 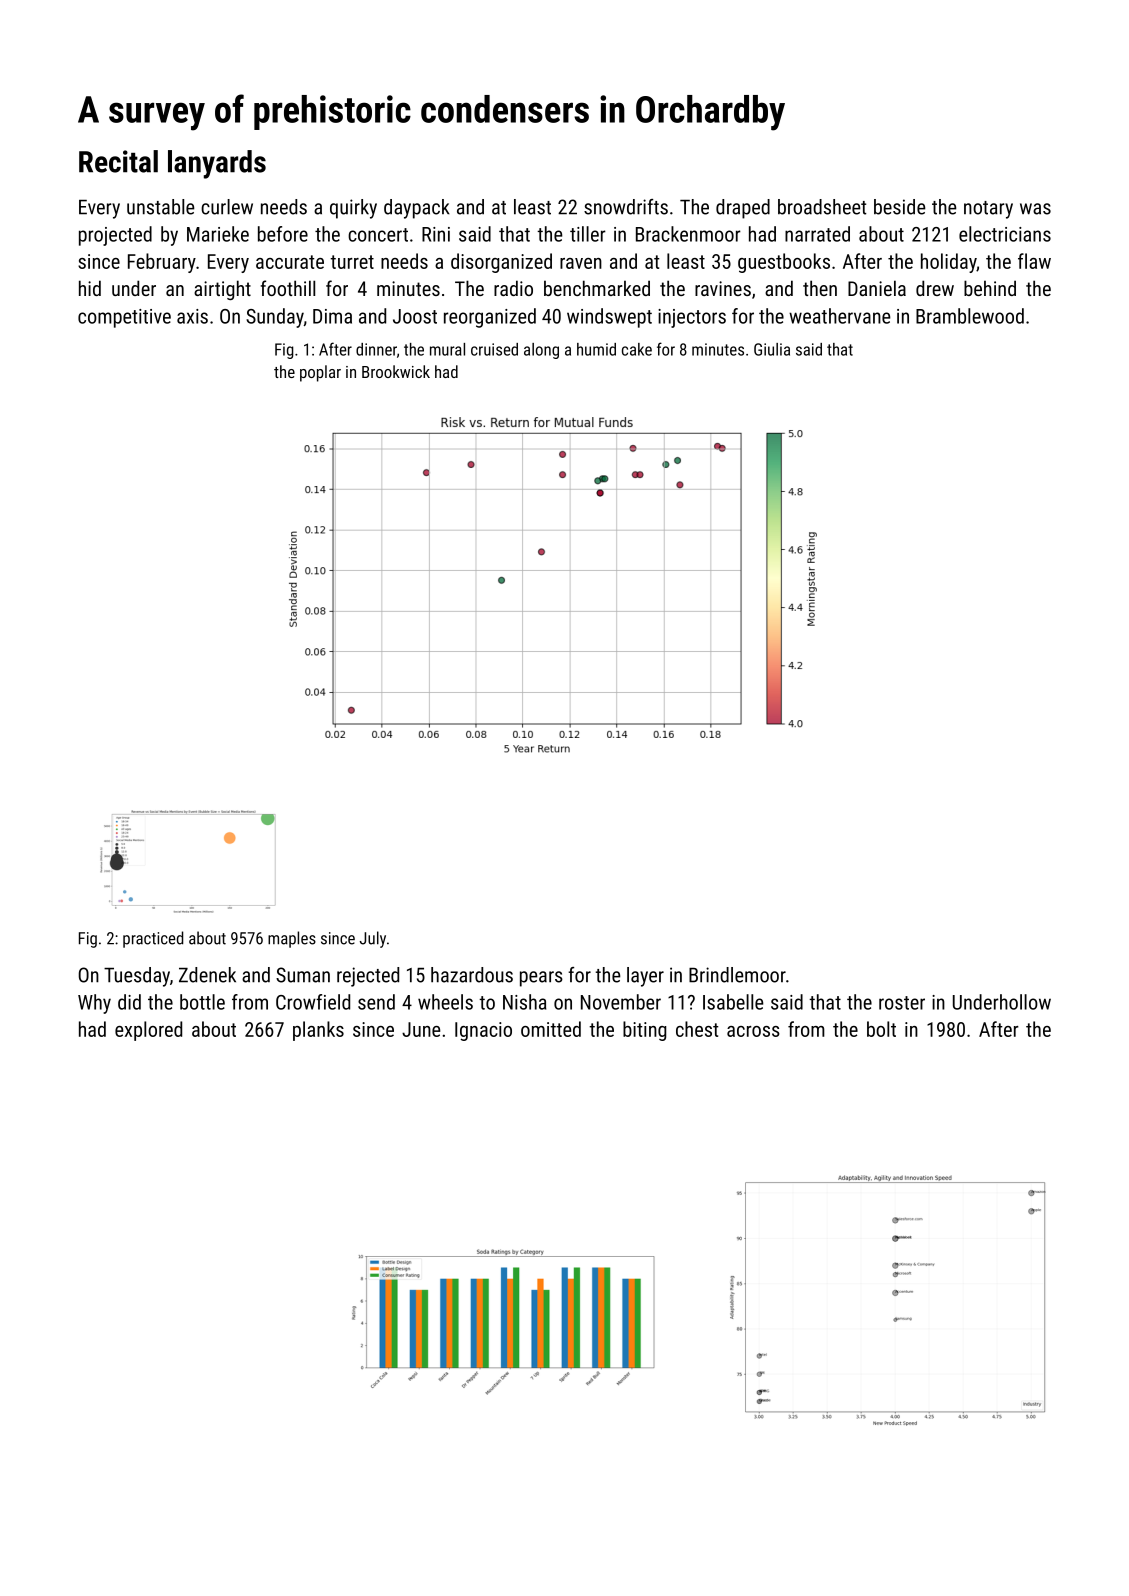 I want to click on hid, so click(x=90, y=288).
